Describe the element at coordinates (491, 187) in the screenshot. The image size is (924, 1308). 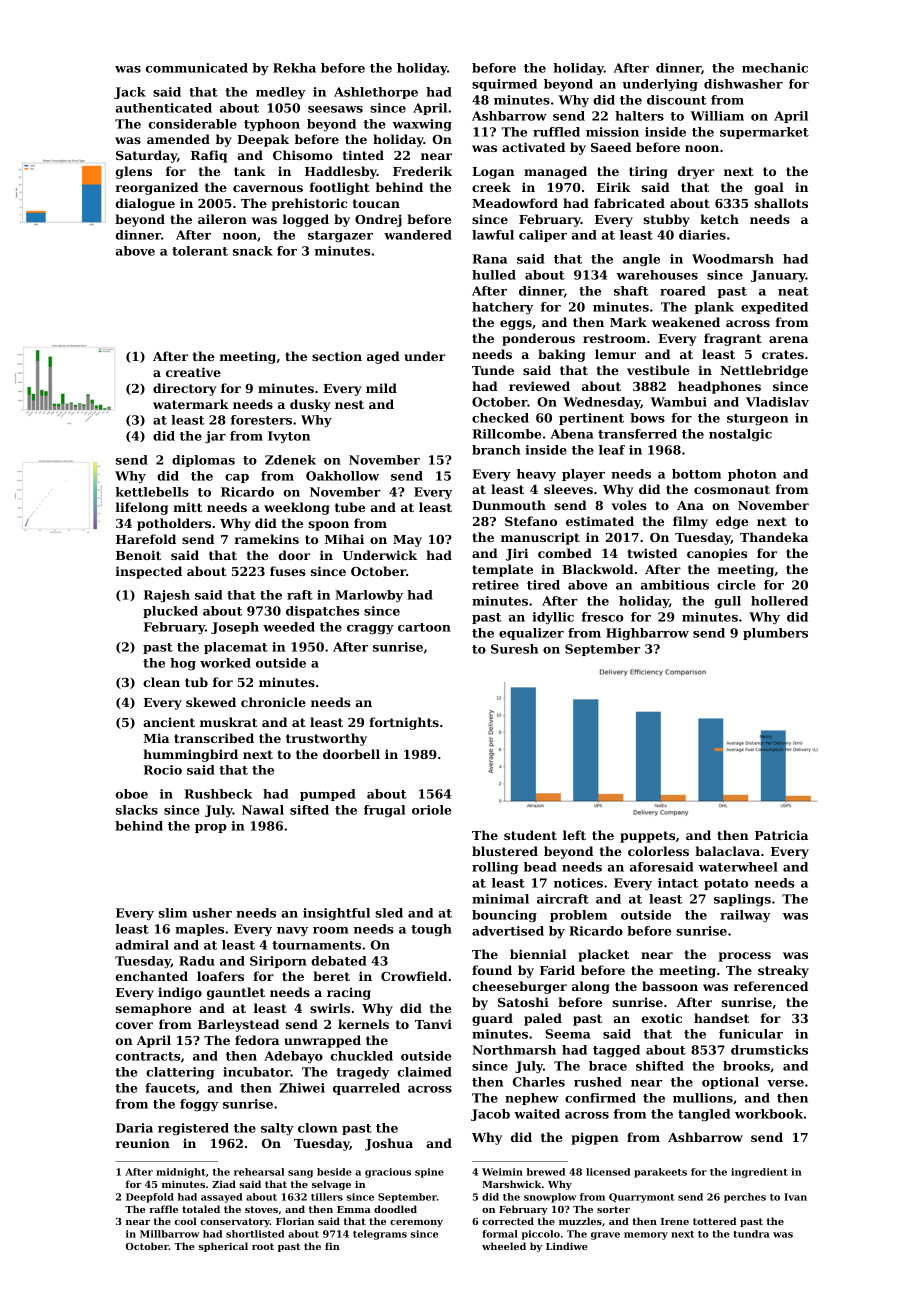
I see `creek` at that location.
